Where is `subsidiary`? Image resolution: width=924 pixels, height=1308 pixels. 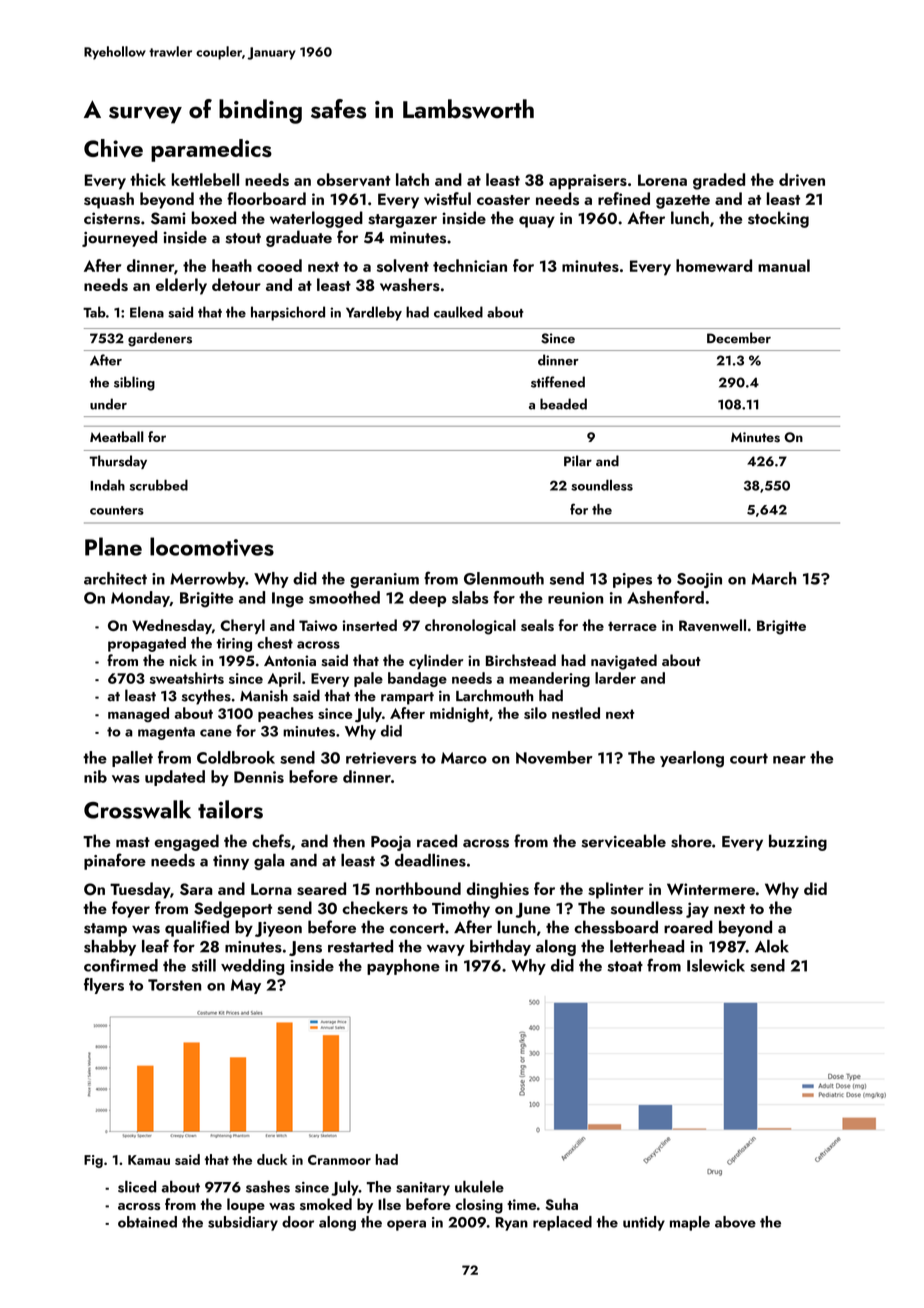
subsidiary is located at coordinates (243, 1223).
